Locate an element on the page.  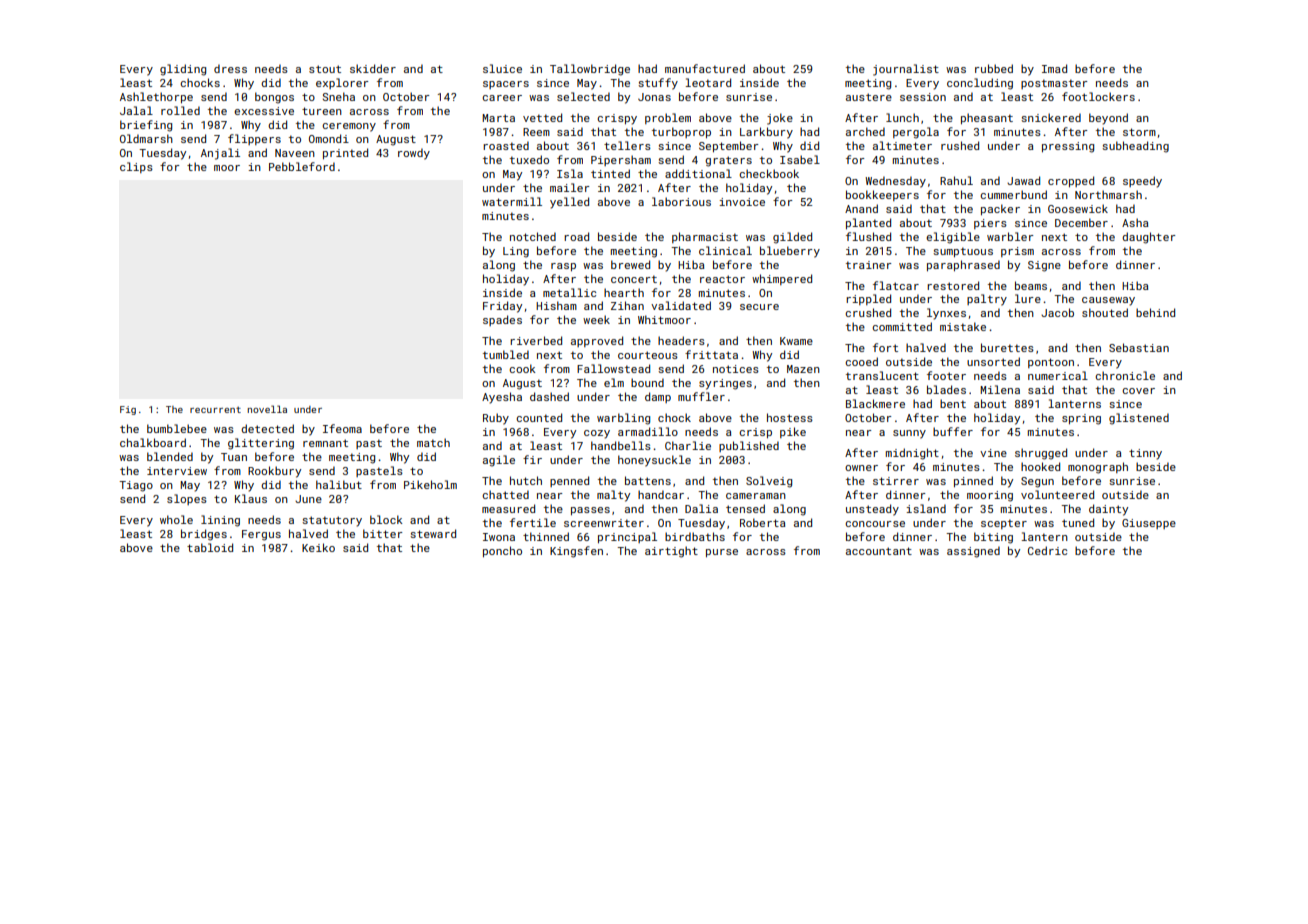
clips is located at coordinates (136, 167).
